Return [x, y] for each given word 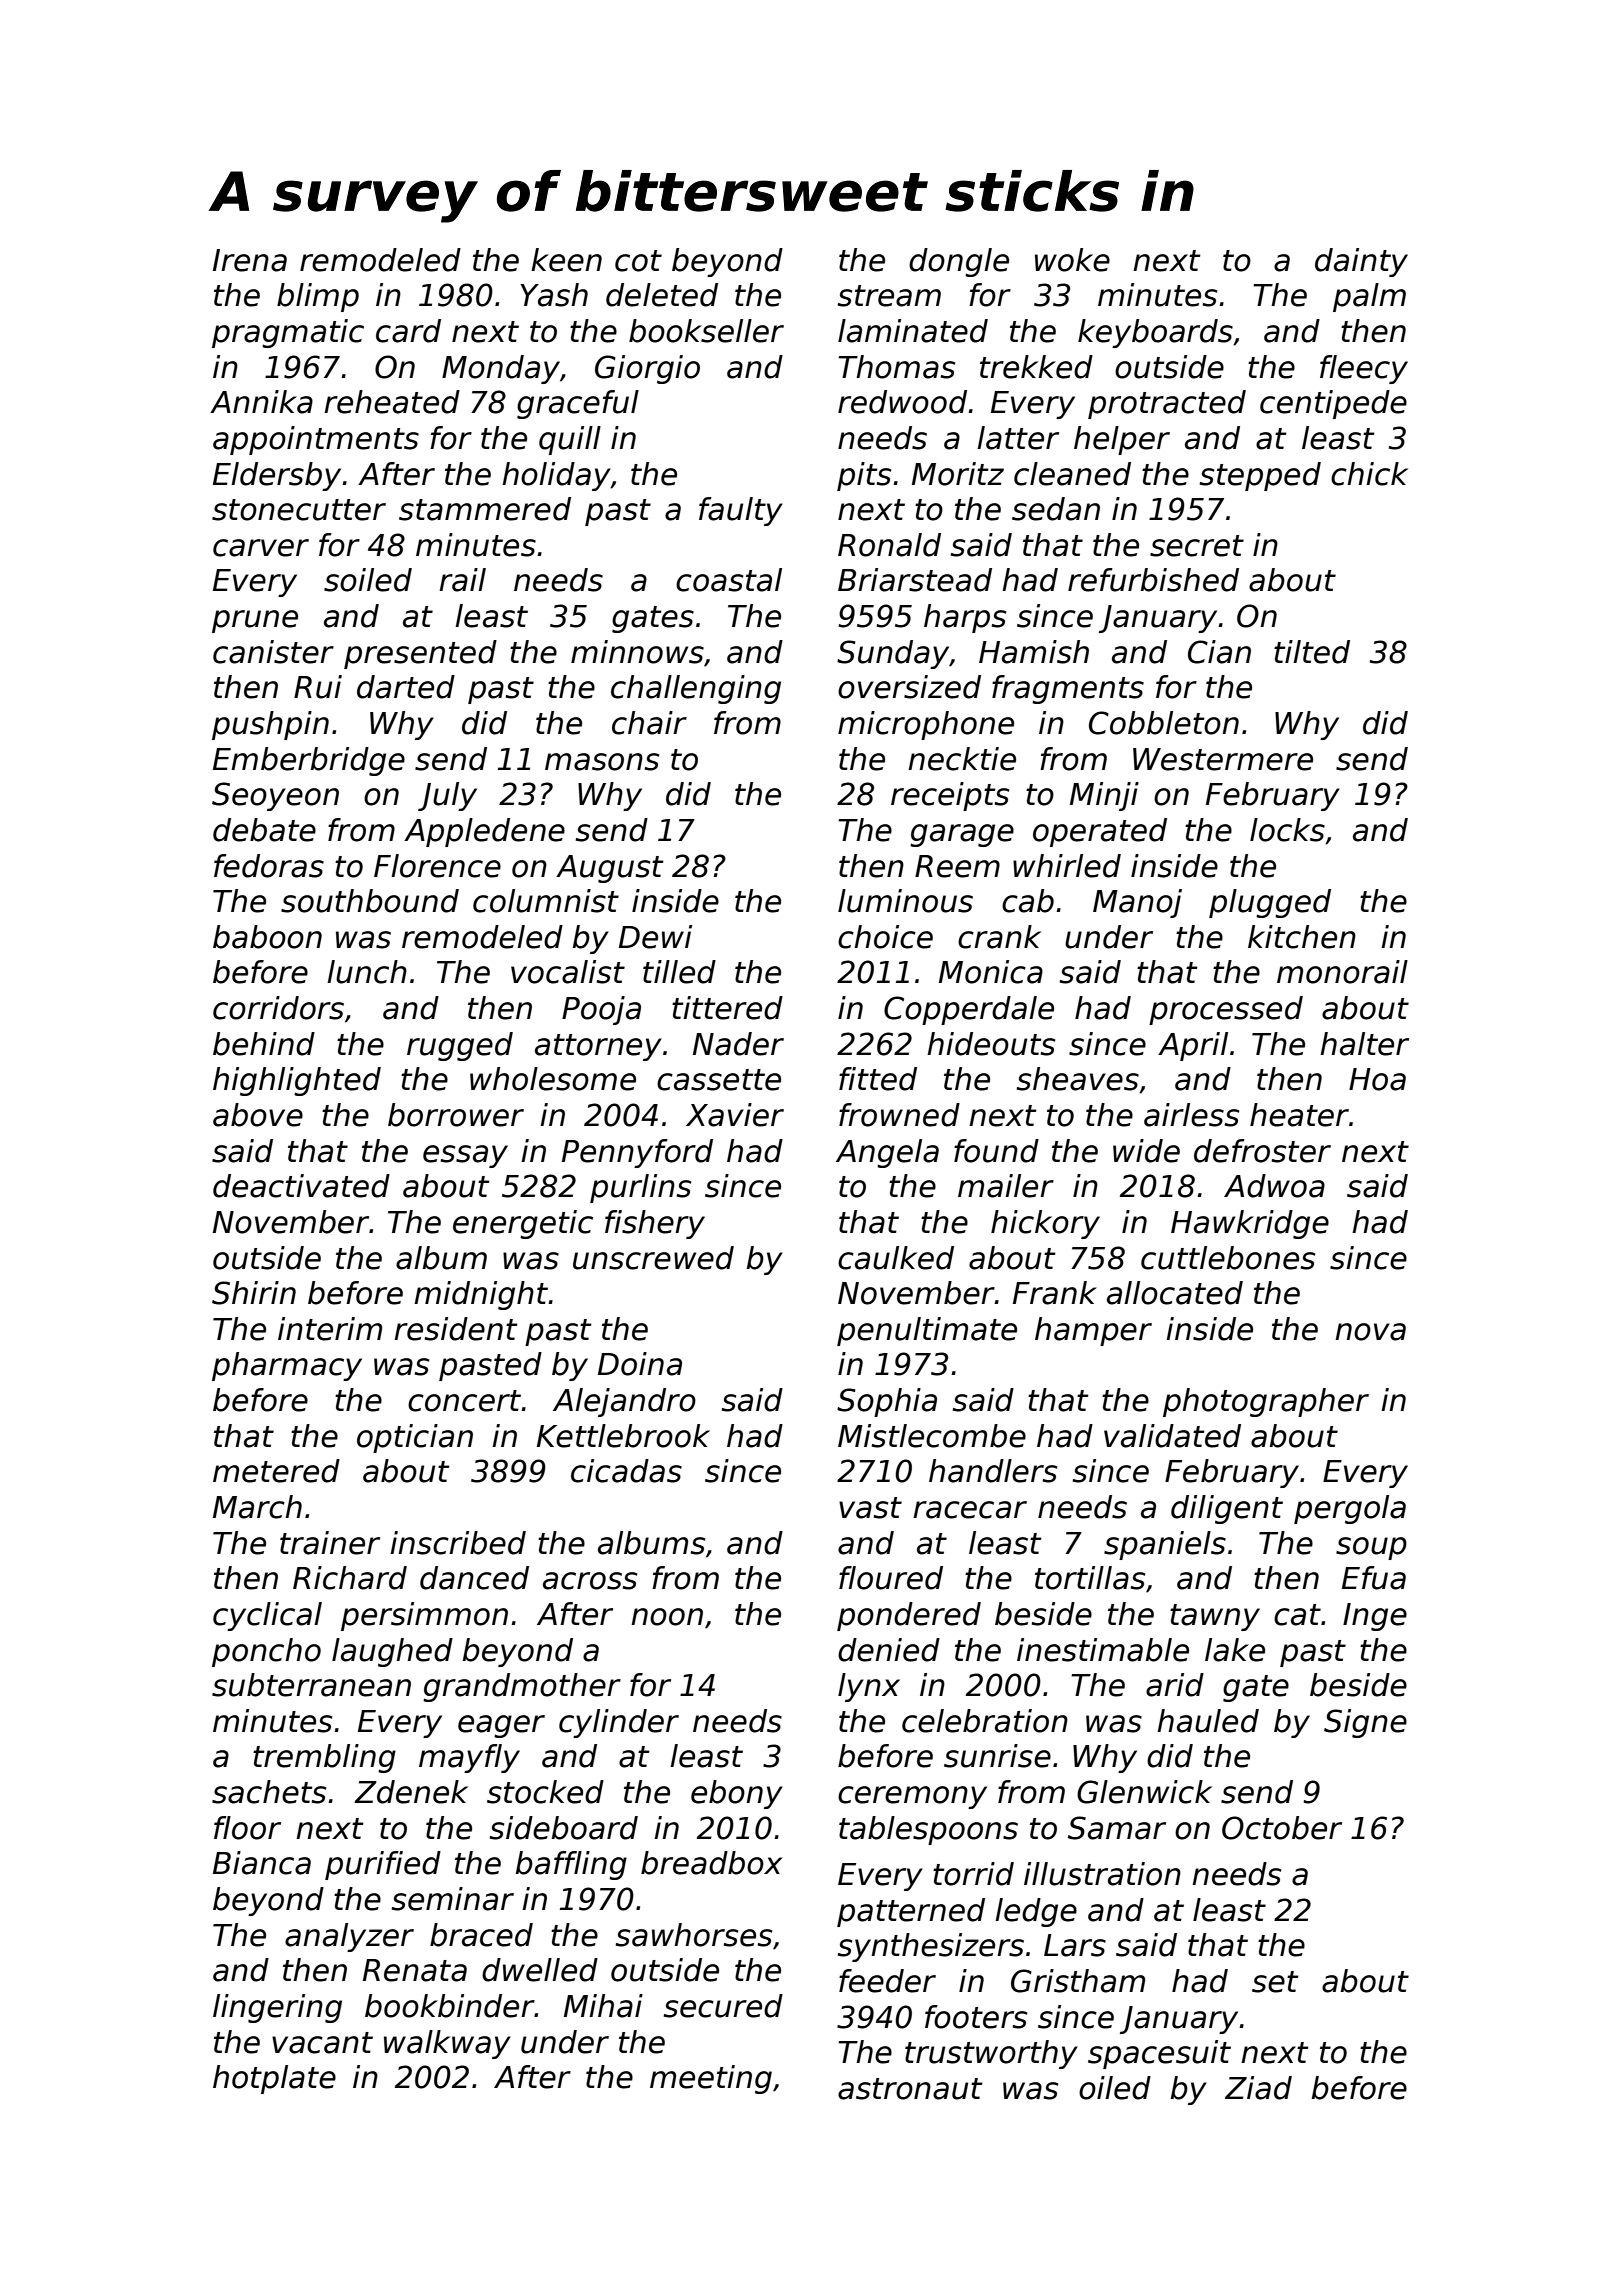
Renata [415, 1970]
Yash [554, 295]
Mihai [603, 2006]
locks [1287, 830]
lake [1235, 1650]
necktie [962, 759]
